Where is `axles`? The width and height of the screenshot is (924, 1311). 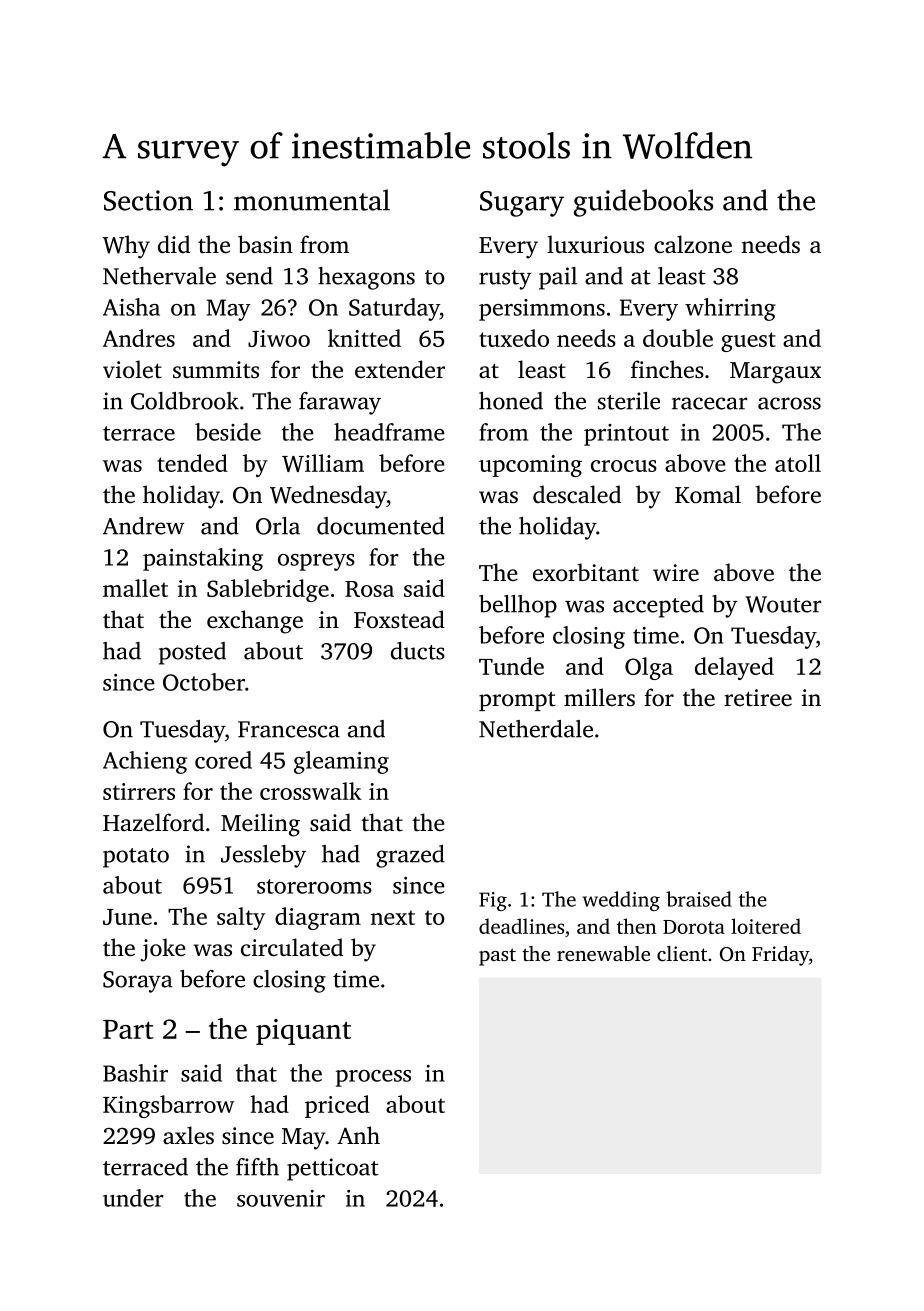
axles is located at coordinates (188, 1135).
